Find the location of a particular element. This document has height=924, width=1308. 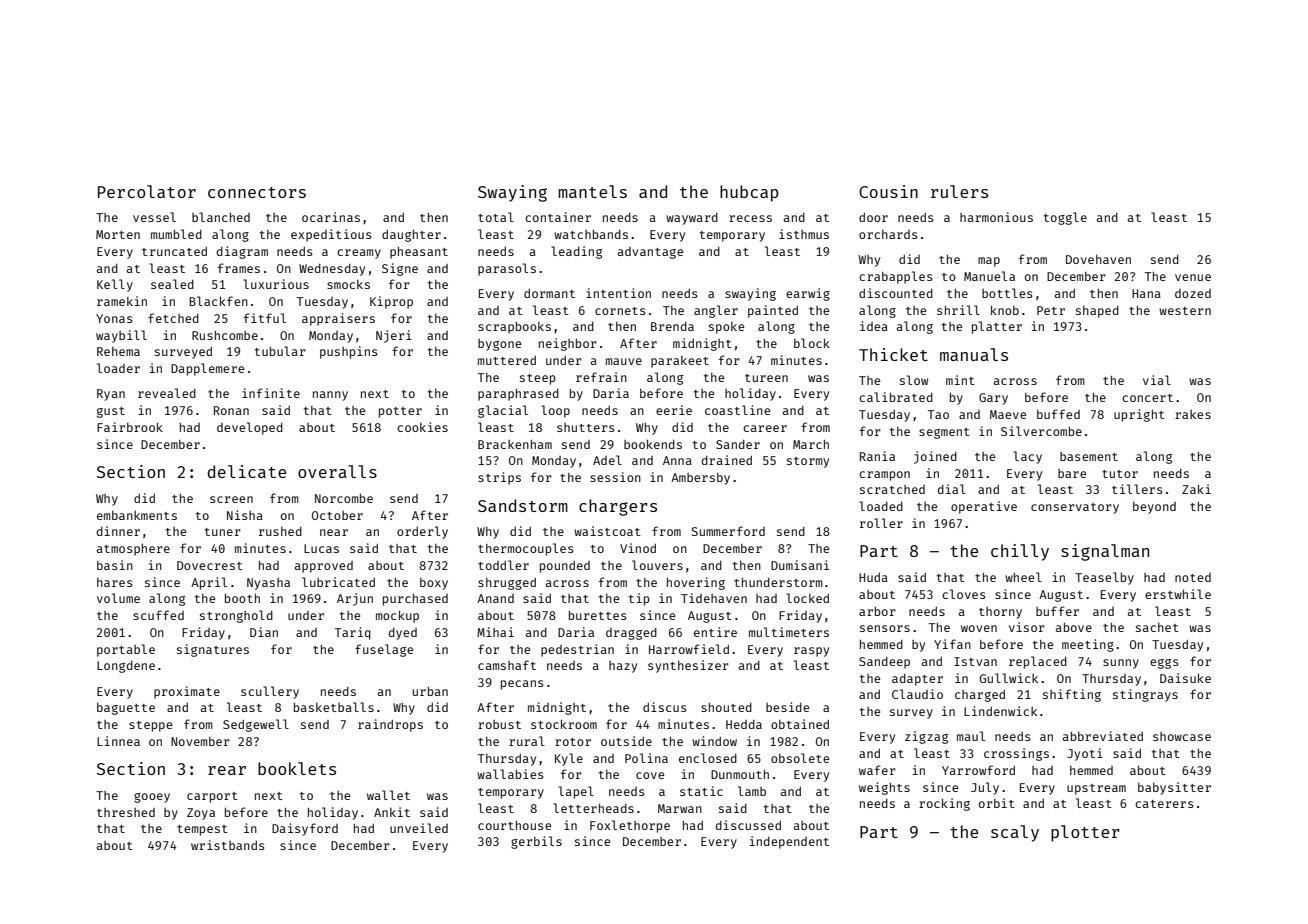

mantels is located at coordinates (593, 191).
